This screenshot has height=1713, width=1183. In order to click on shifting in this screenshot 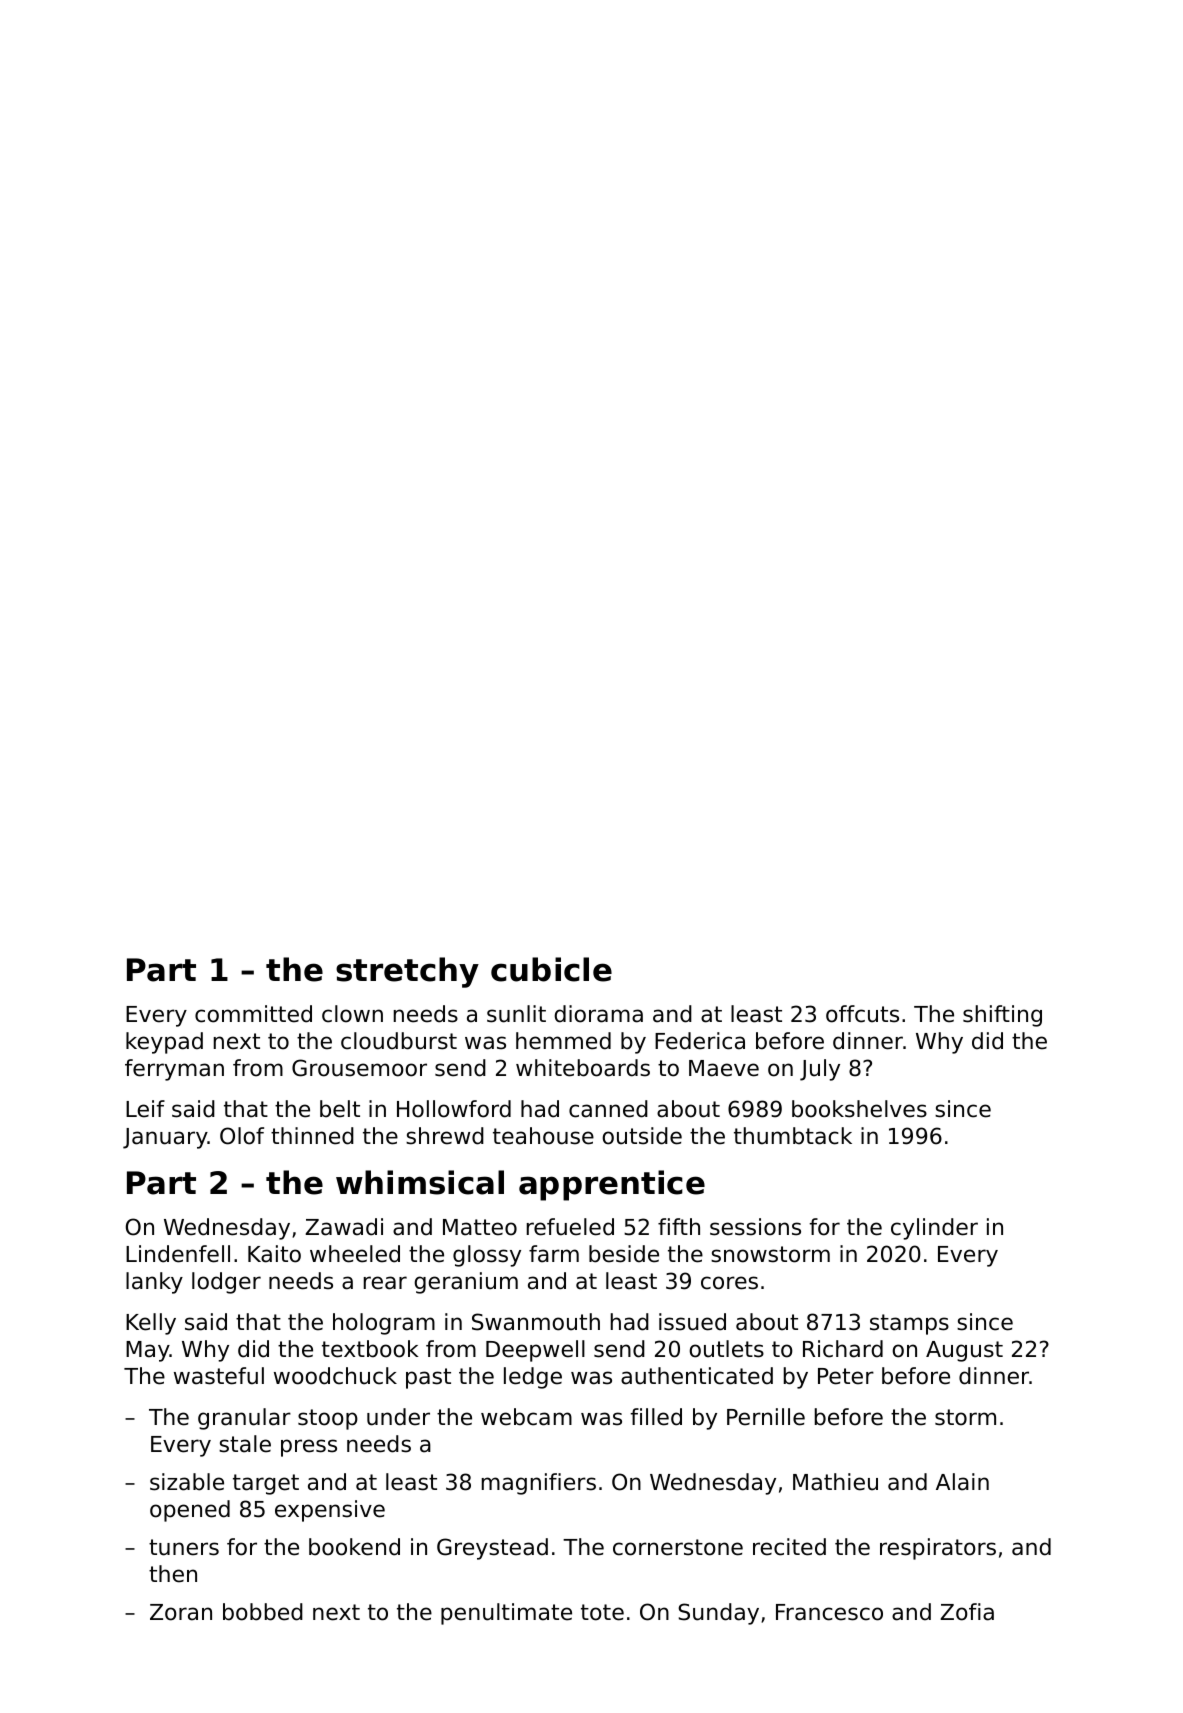, I will do `click(1002, 1016)`.
